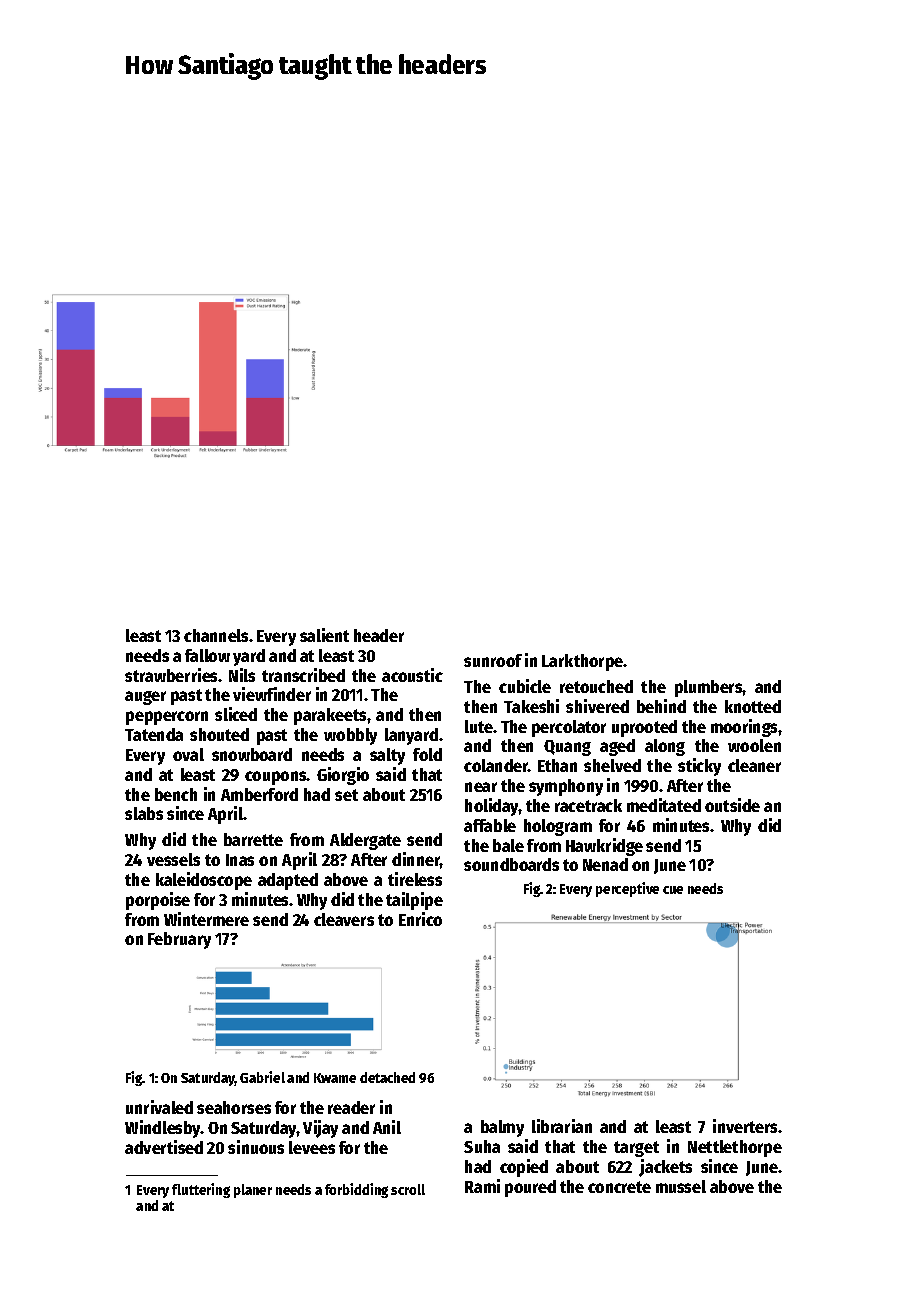 This screenshot has height=1316, width=908. I want to click on porpoise, so click(158, 901).
